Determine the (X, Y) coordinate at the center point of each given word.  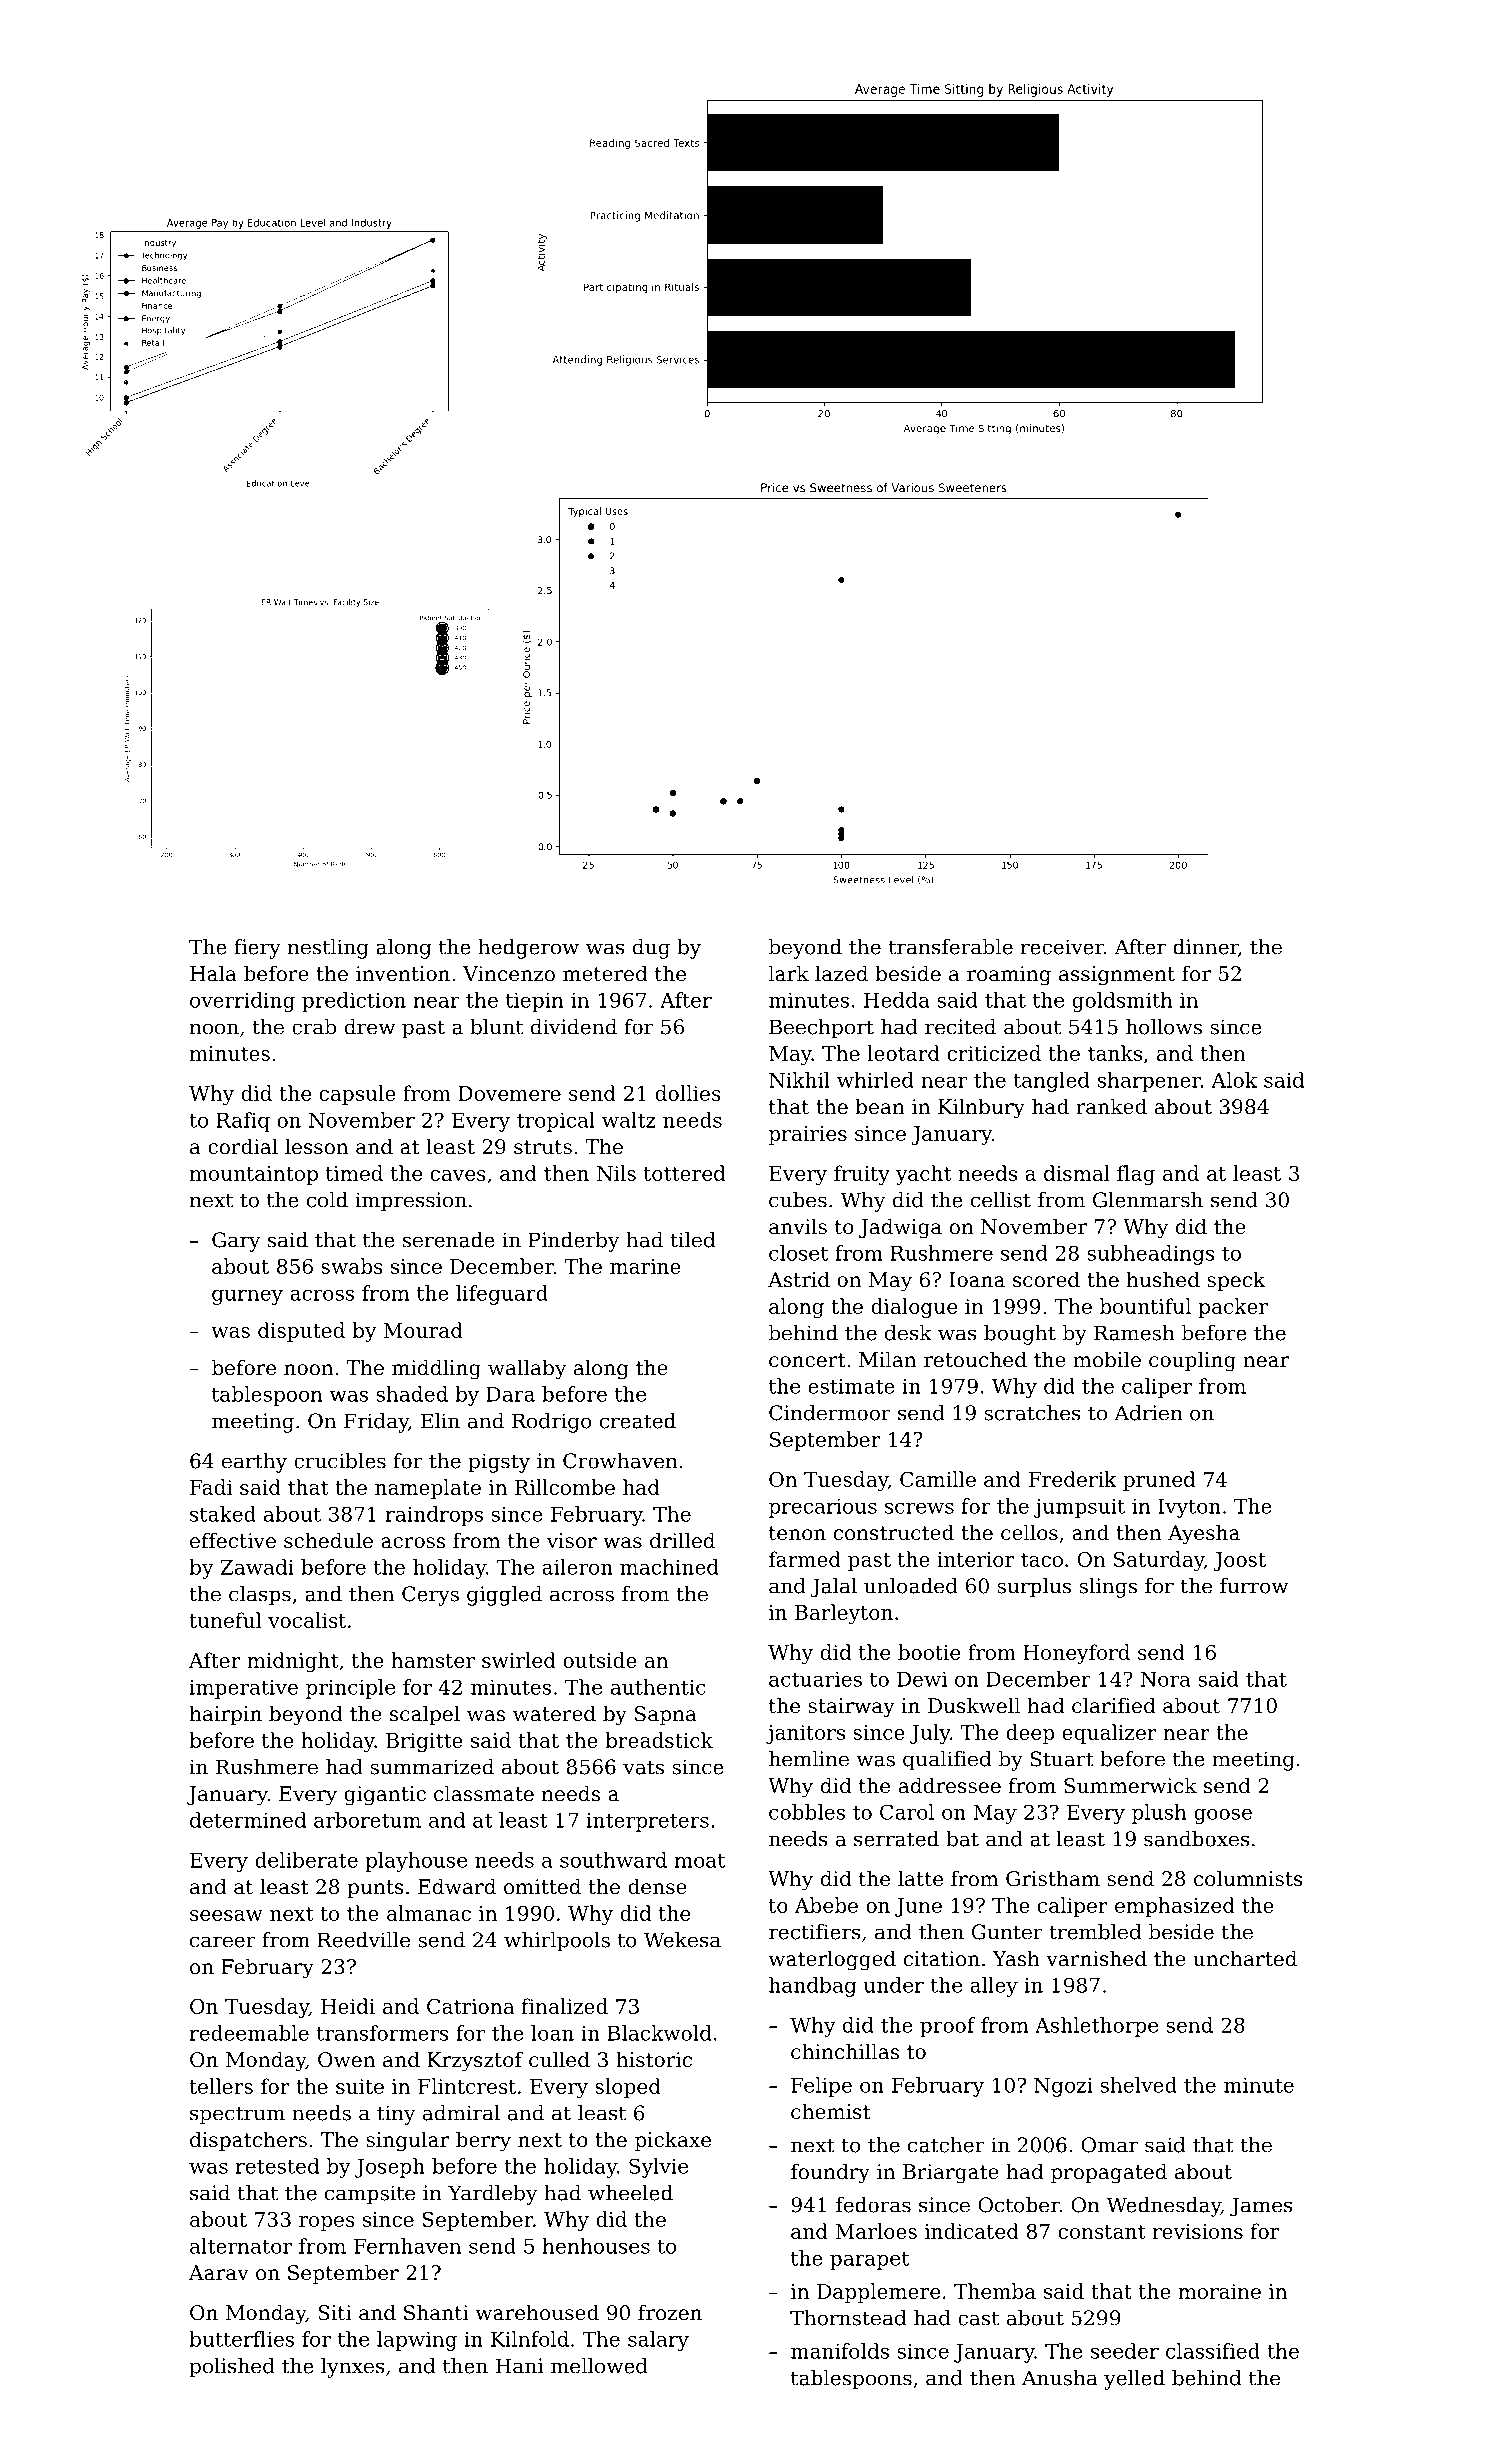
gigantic (385, 1796)
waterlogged (832, 1960)
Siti (335, 2313)
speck (1236, 1281)
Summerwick (1130, 1785)
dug (651, 949)
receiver (1062, 947)
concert (807, 1360)
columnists (1248, 1878)
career (223, 1942)
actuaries (815, 1679)
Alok (1234, 1080)
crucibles (340, 1461)
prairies (808, 1135)
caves (458, 1175)
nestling (328, 949)
